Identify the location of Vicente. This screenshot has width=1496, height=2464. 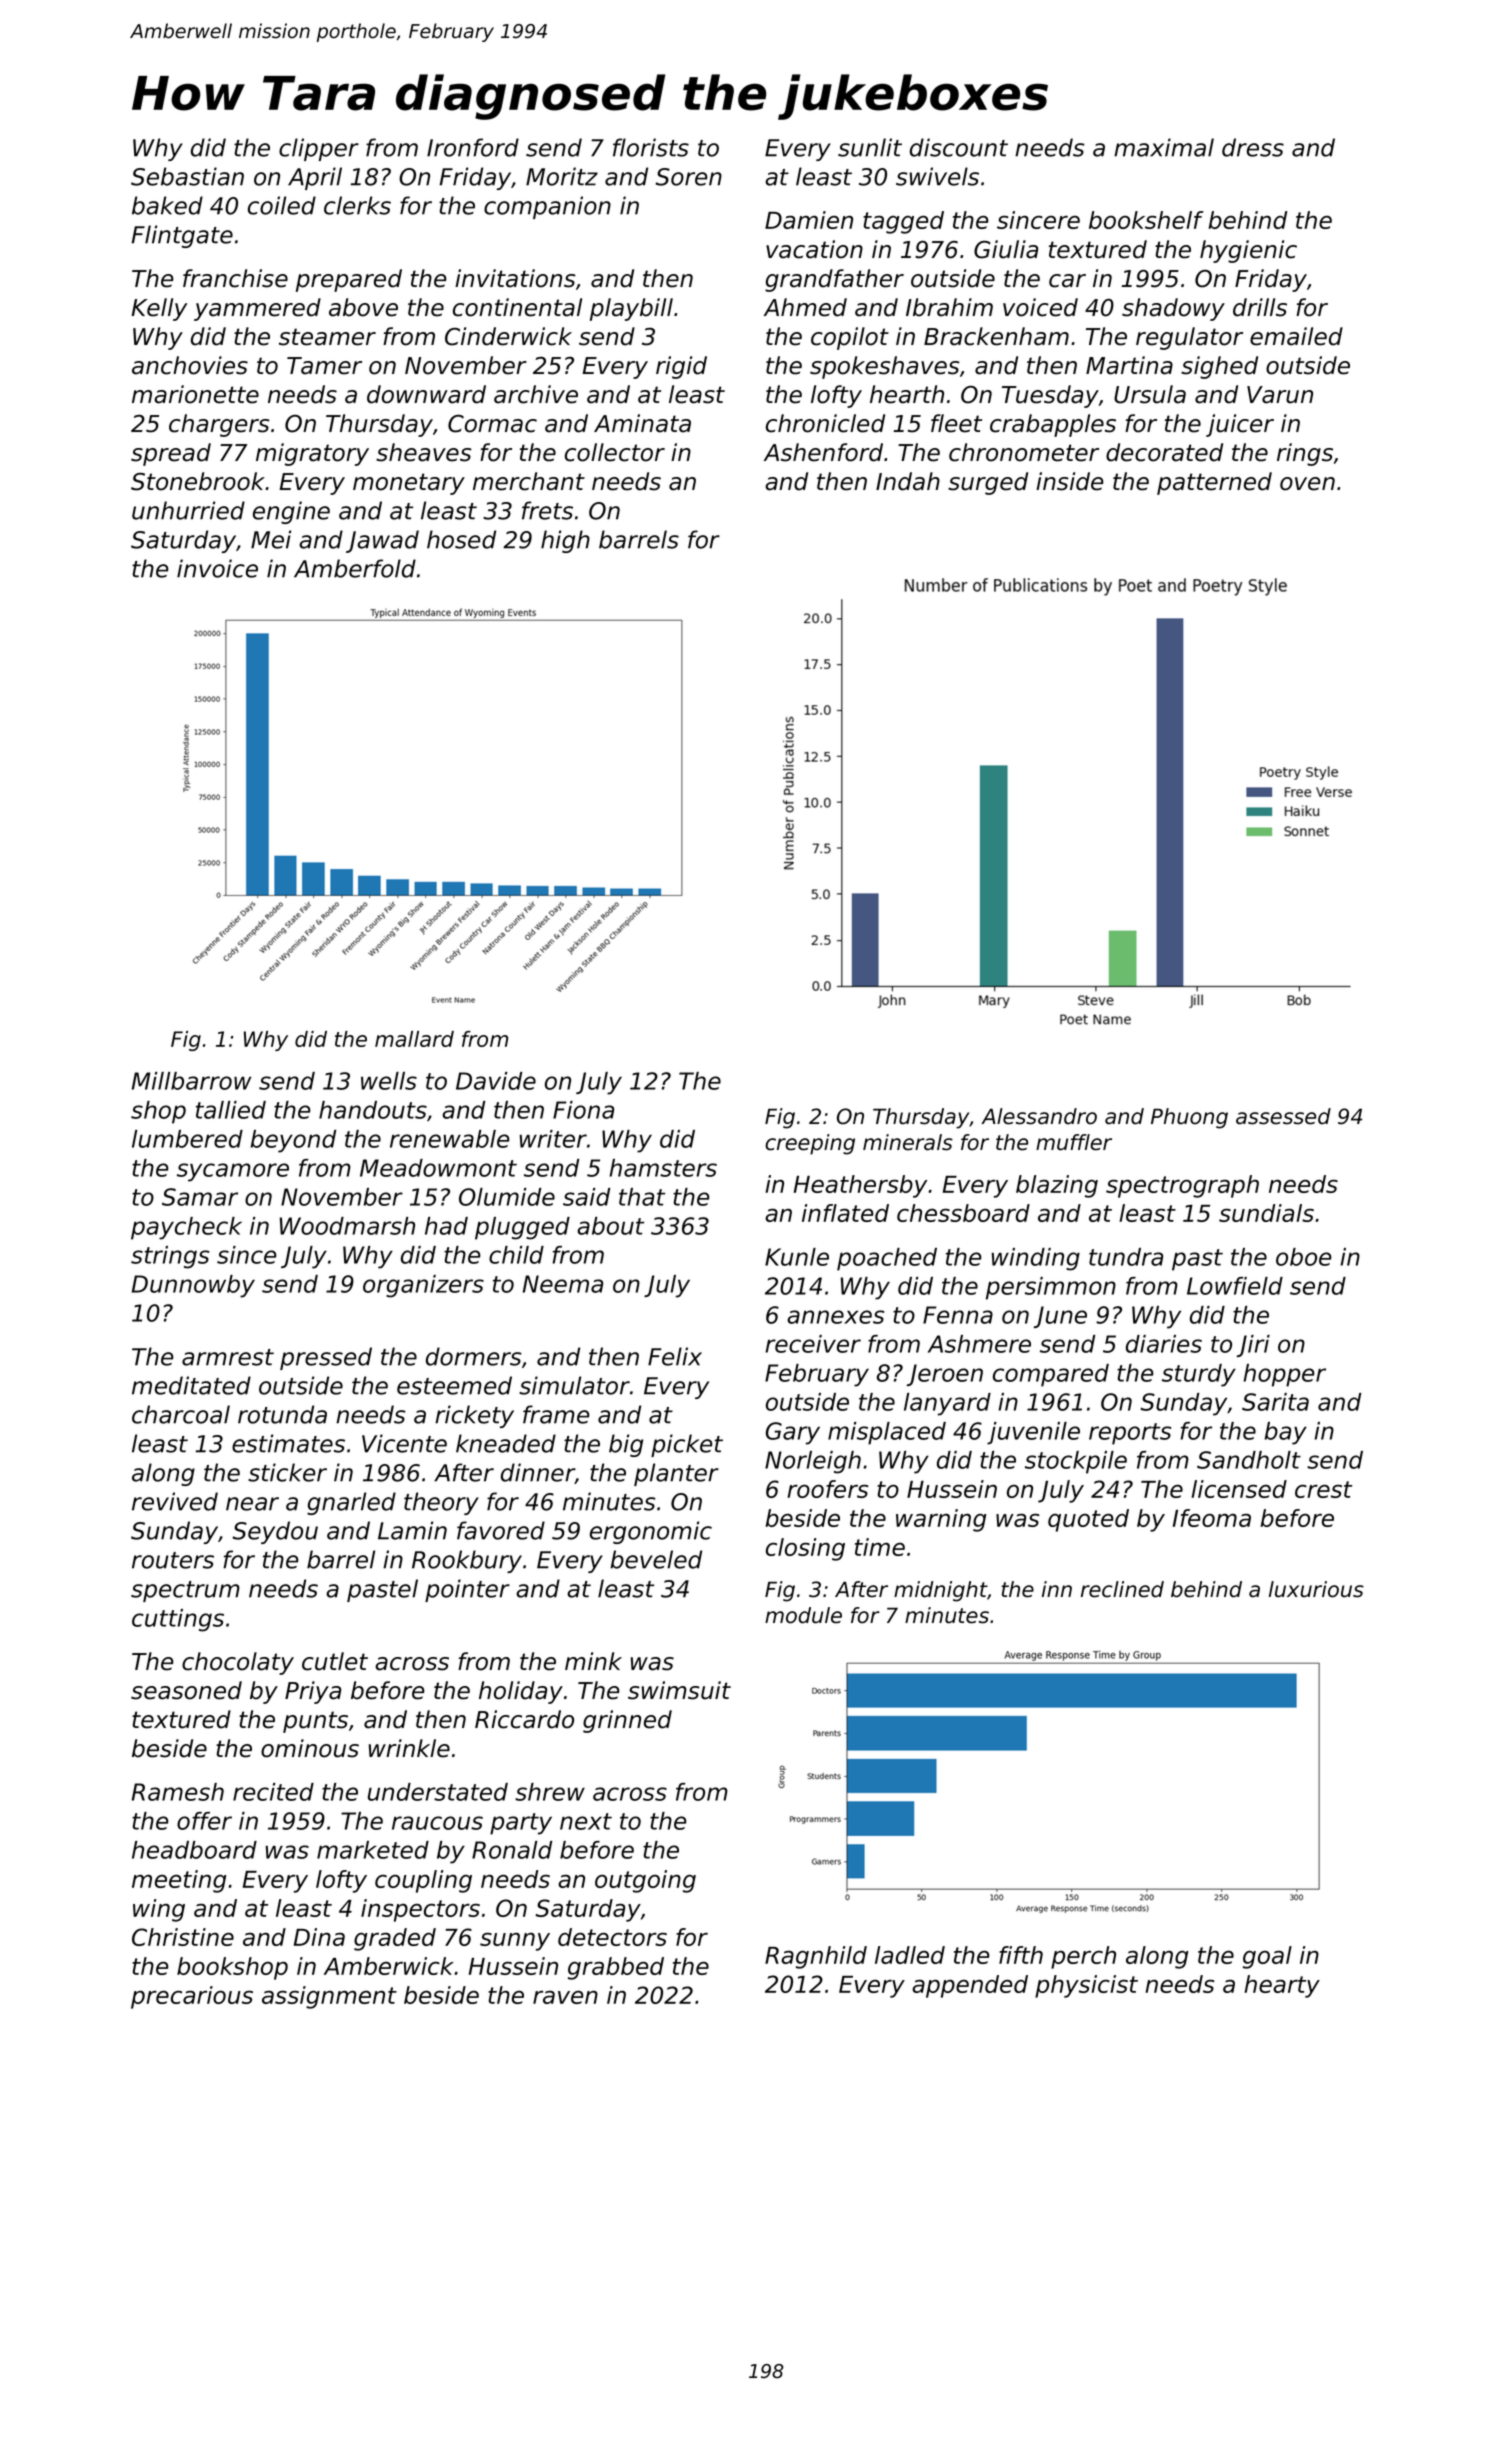
(404, 1443).
